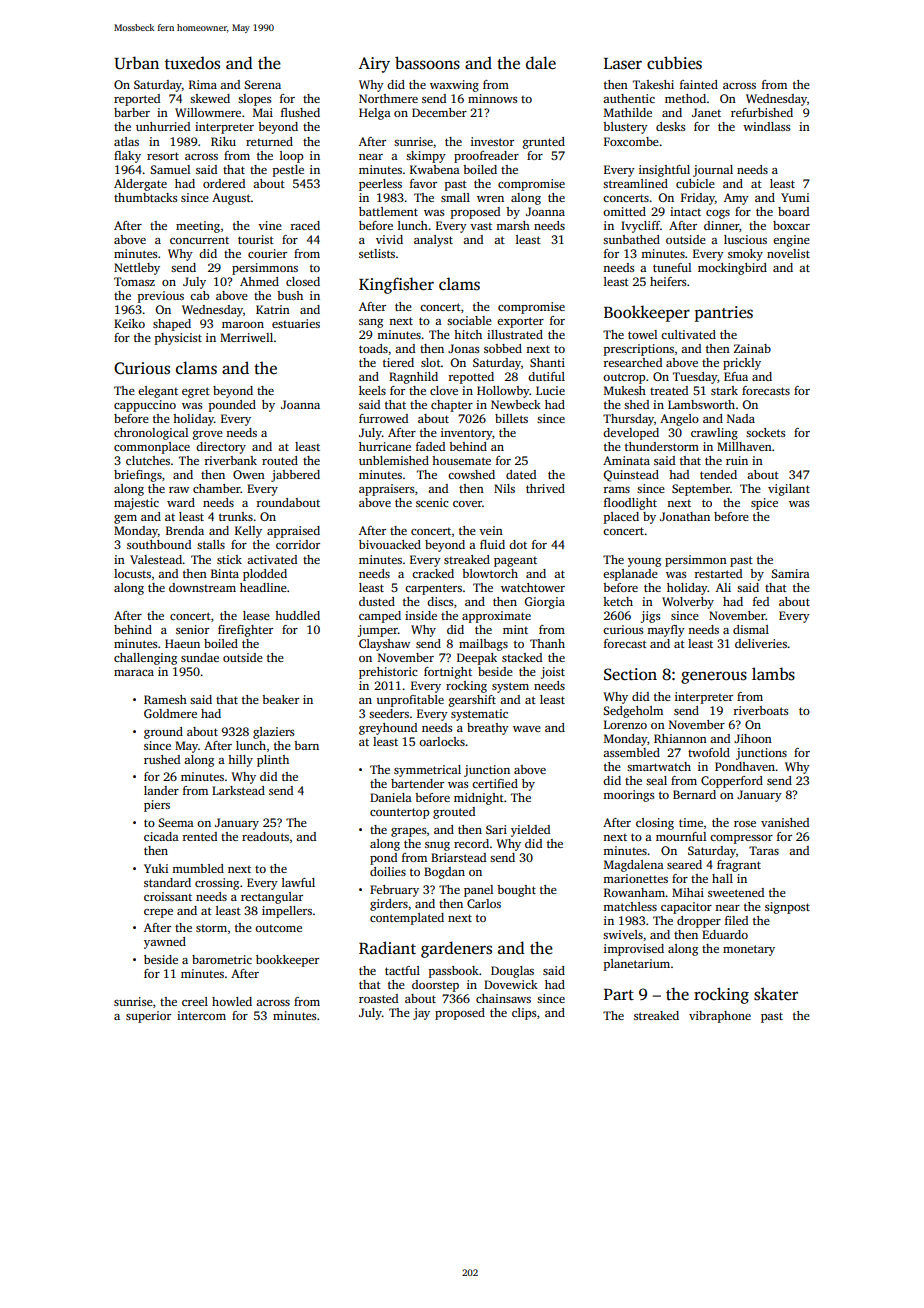 Image resolution: width=924 pixels, height=1308 pixels. Describe the element at coordinates (628, 796) in the screenshot. I see `moorings` at that location.
